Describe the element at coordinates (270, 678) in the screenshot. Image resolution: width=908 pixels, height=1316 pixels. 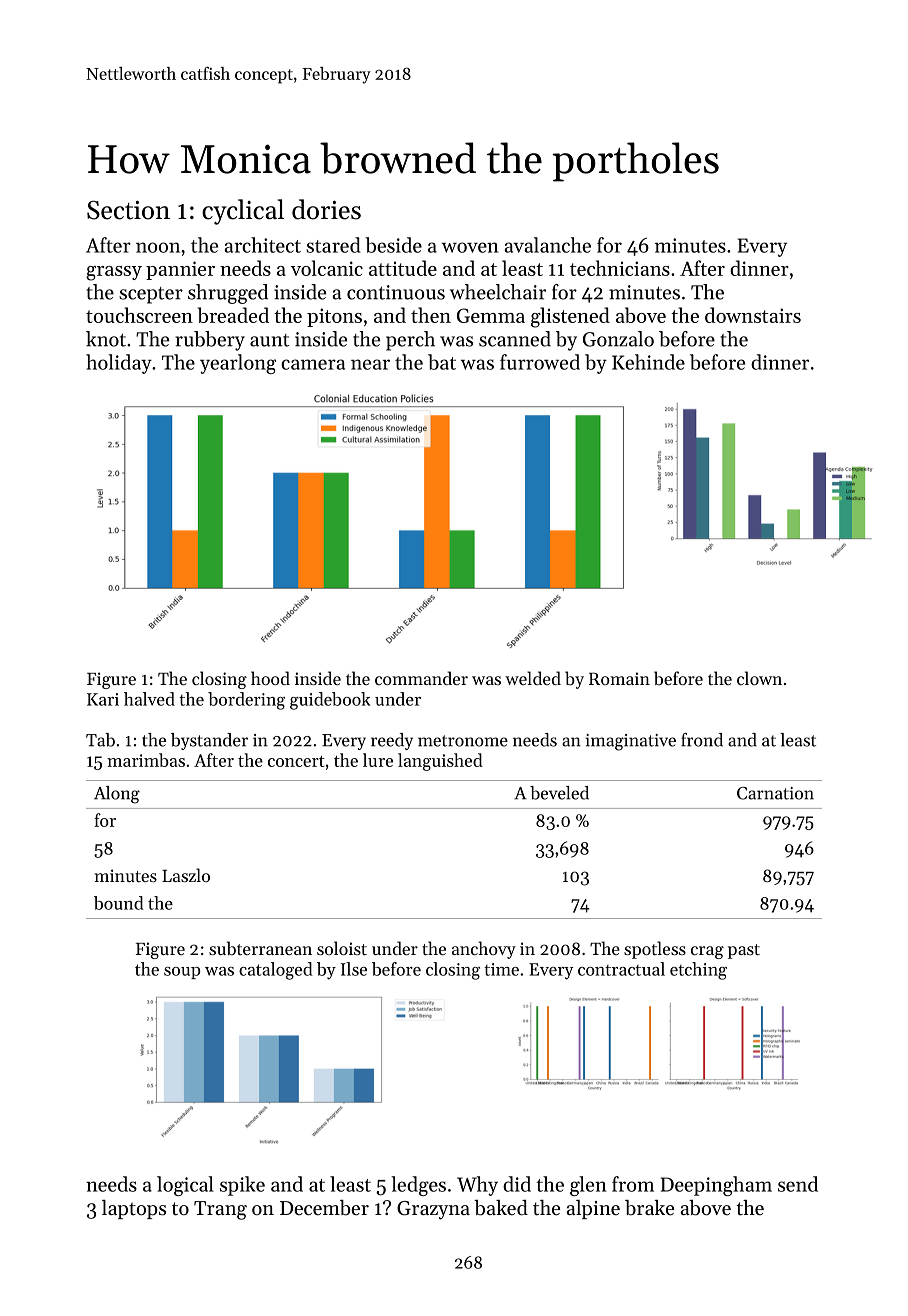
I see `hood` at that location.
